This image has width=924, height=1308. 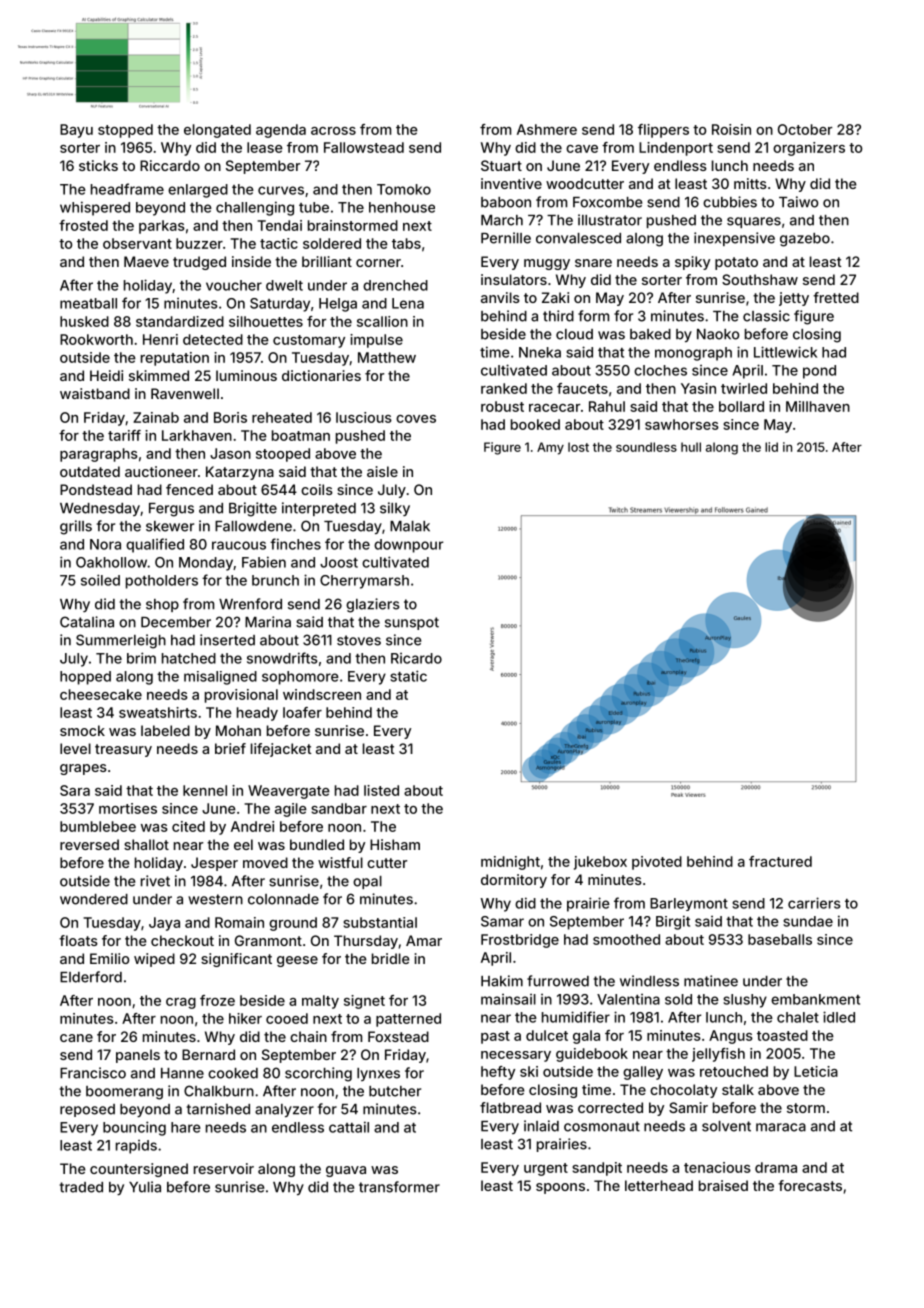 I want to click on Millhaven, so click(x=818, y=406).
